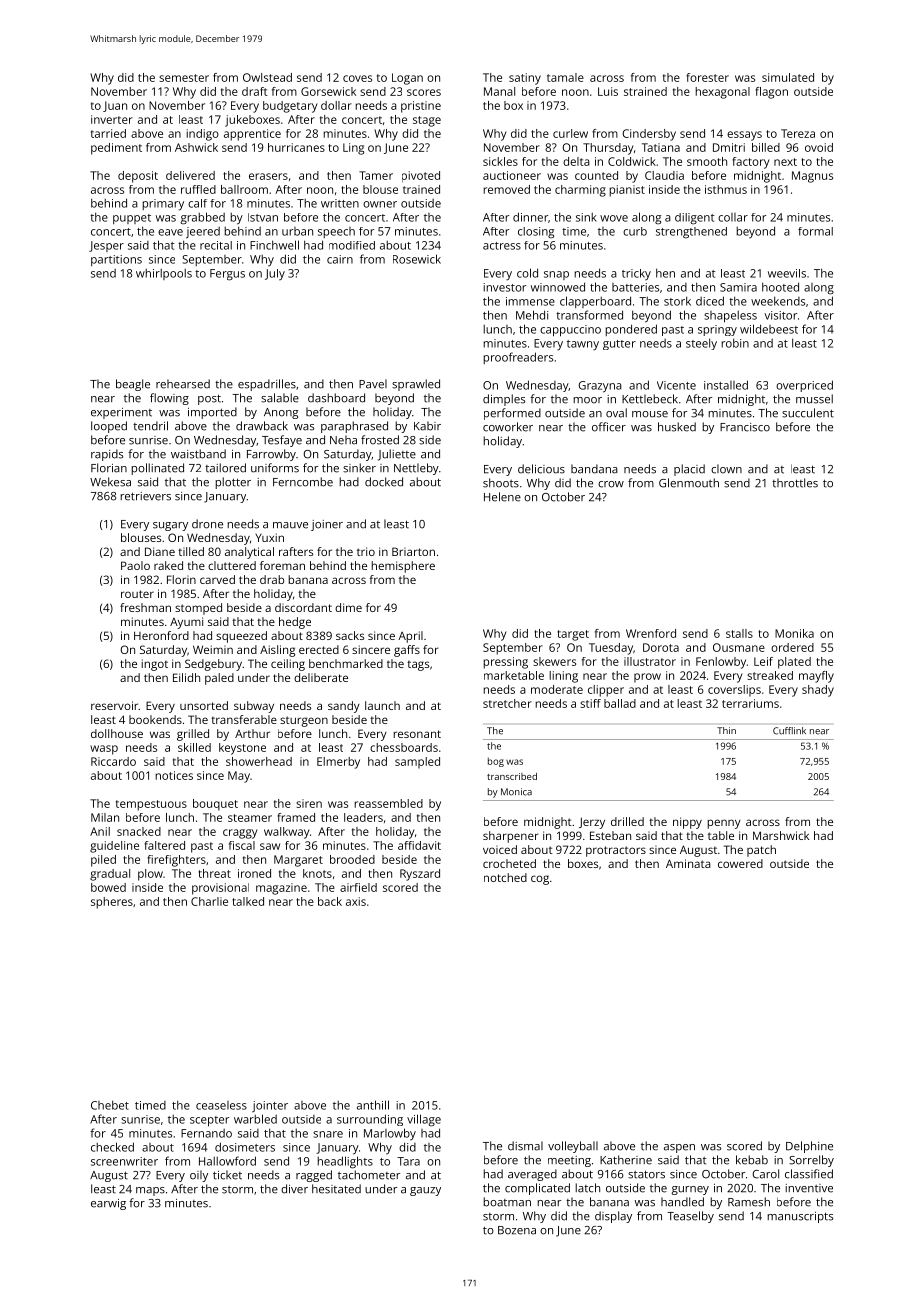  What do you see at coordinates (150, 1191) in the screenshot?
I see `maps` at bounding box center [150, 1191].
